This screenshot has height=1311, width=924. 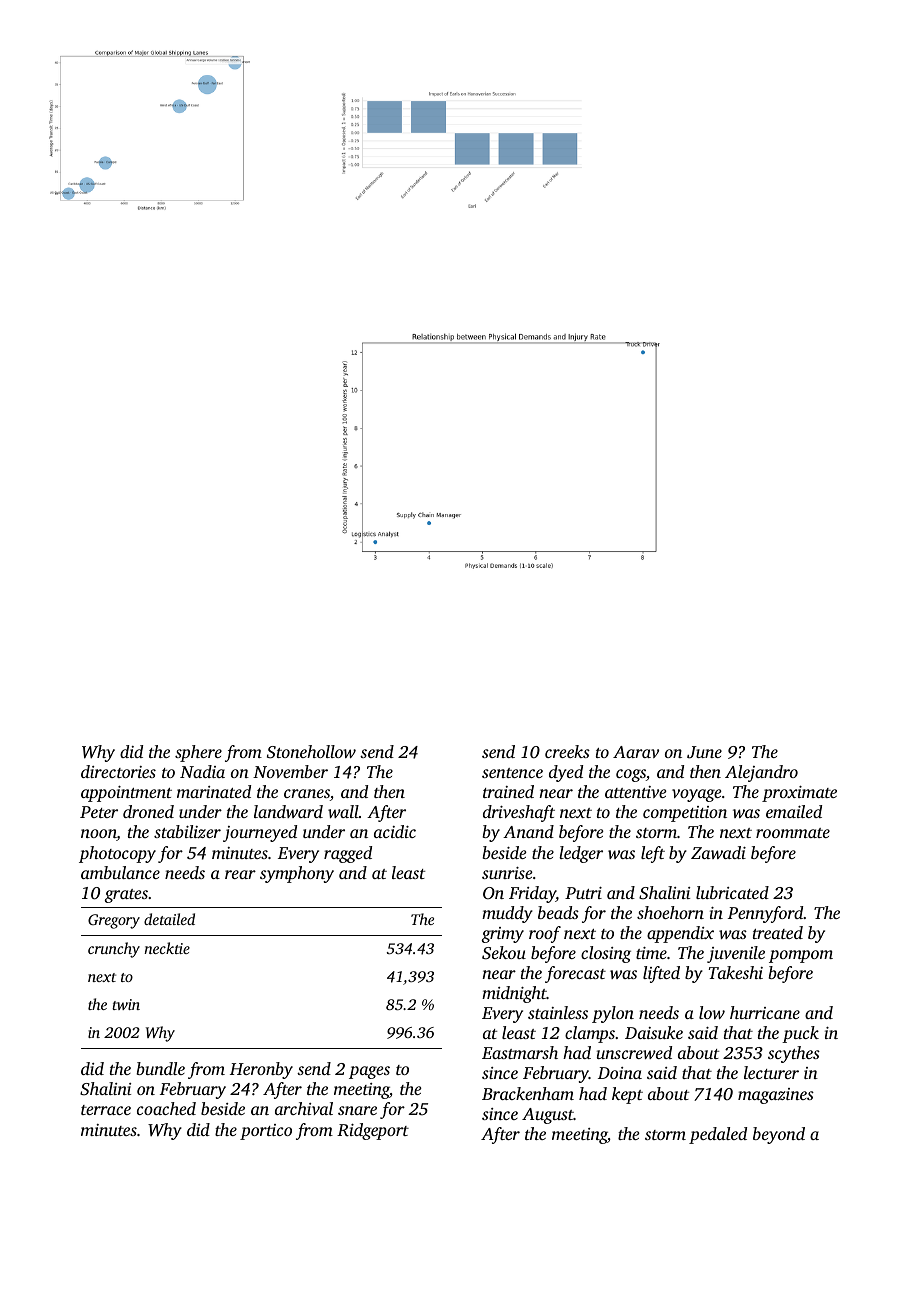 I want to click on proximate, so click(x=799, y=794).
